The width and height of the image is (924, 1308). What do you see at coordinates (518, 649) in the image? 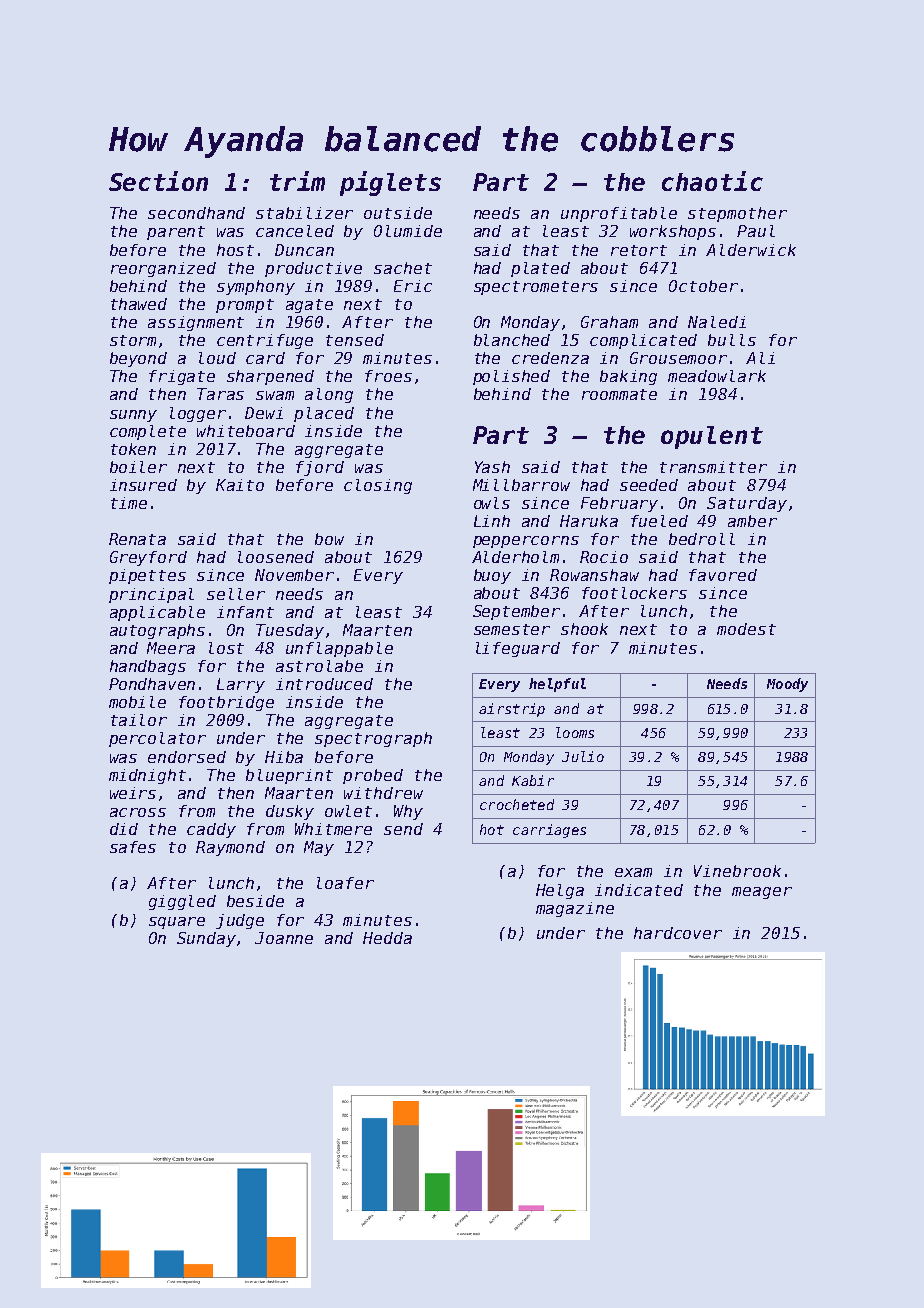
I see `lifeguard` at bounding box center [518, 649].
